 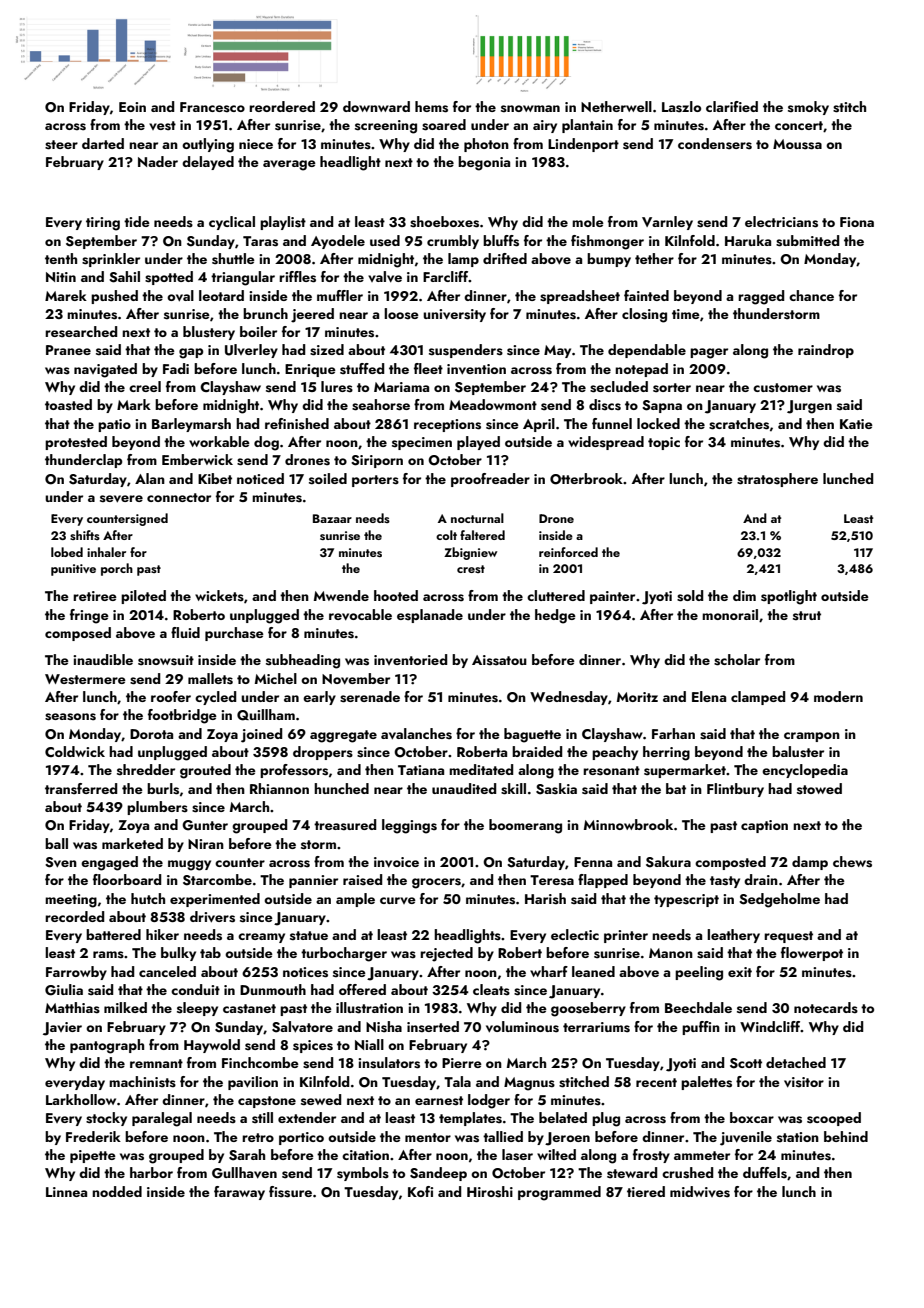 I want to click on downward, so click(x=376, y=106).
